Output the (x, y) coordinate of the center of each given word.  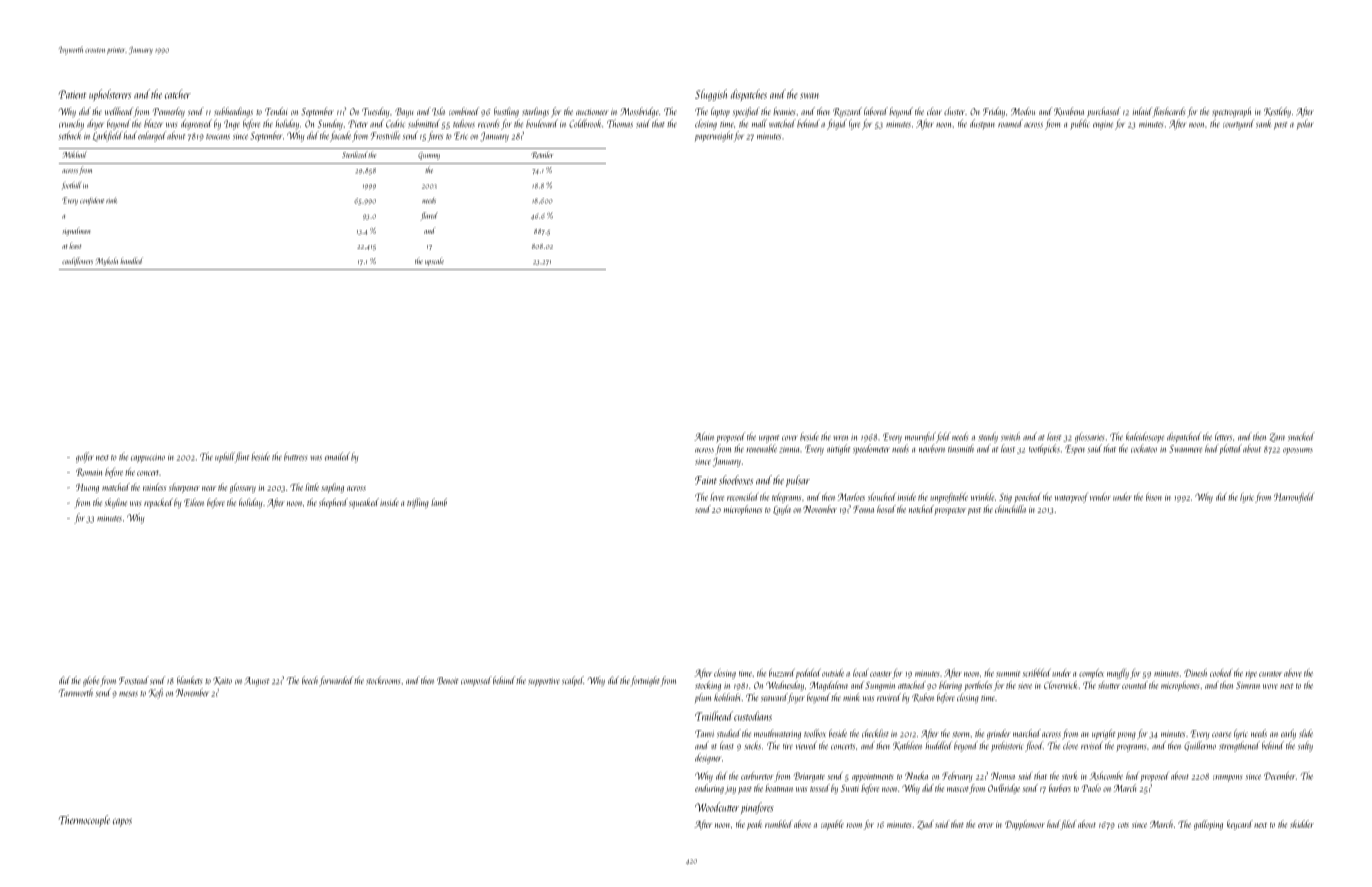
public (1080, 124)
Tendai (276, 111)
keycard (1240, 825)
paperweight (714, 136)
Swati (850, 788)
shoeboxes (736, 480)
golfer (85, 457)
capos (122, 822)
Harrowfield (1294, 498)
